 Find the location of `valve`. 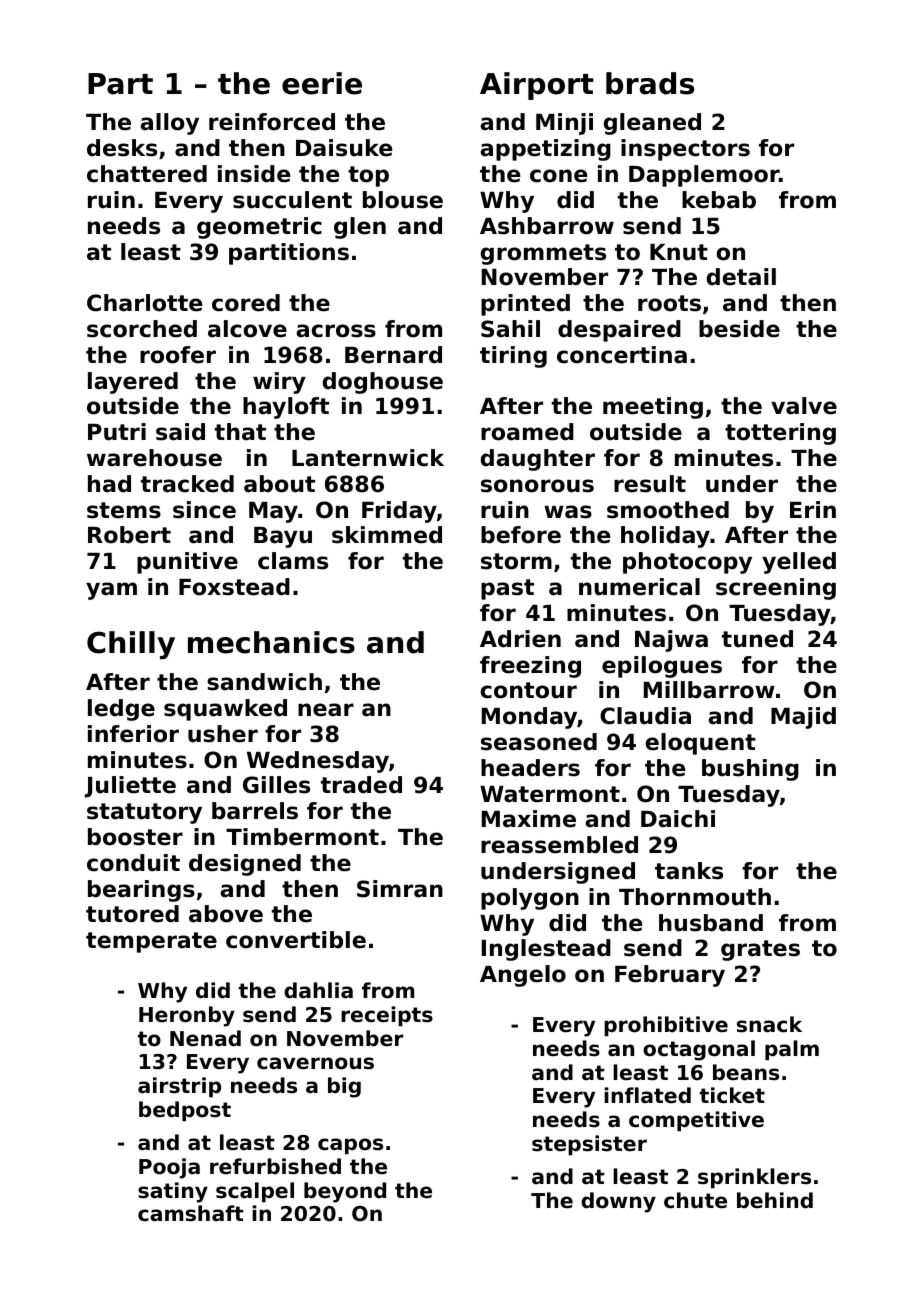

valve is located at coordinates (804, 406).
